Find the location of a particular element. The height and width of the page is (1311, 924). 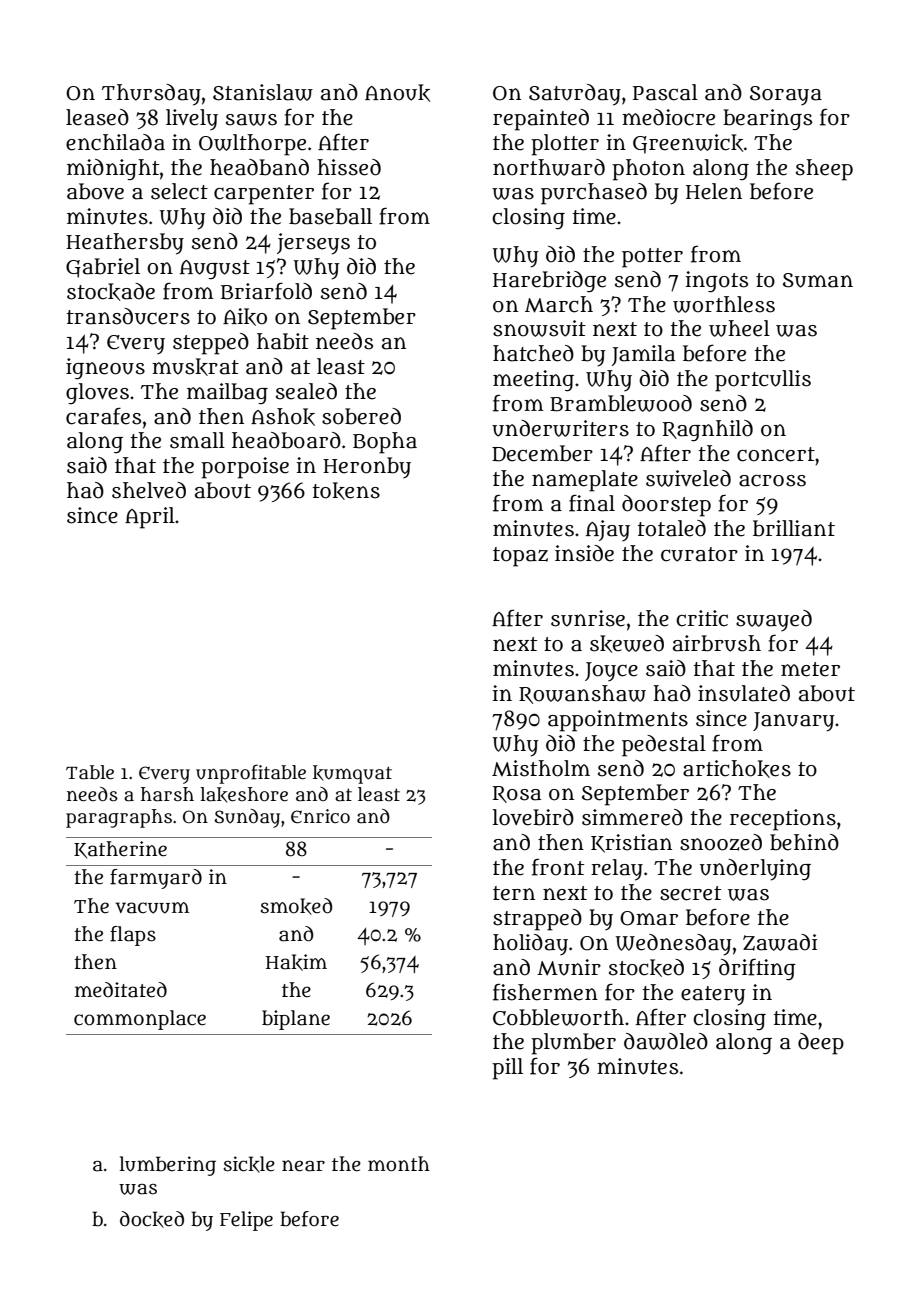

topaz is located at coordinates (520, 557).
